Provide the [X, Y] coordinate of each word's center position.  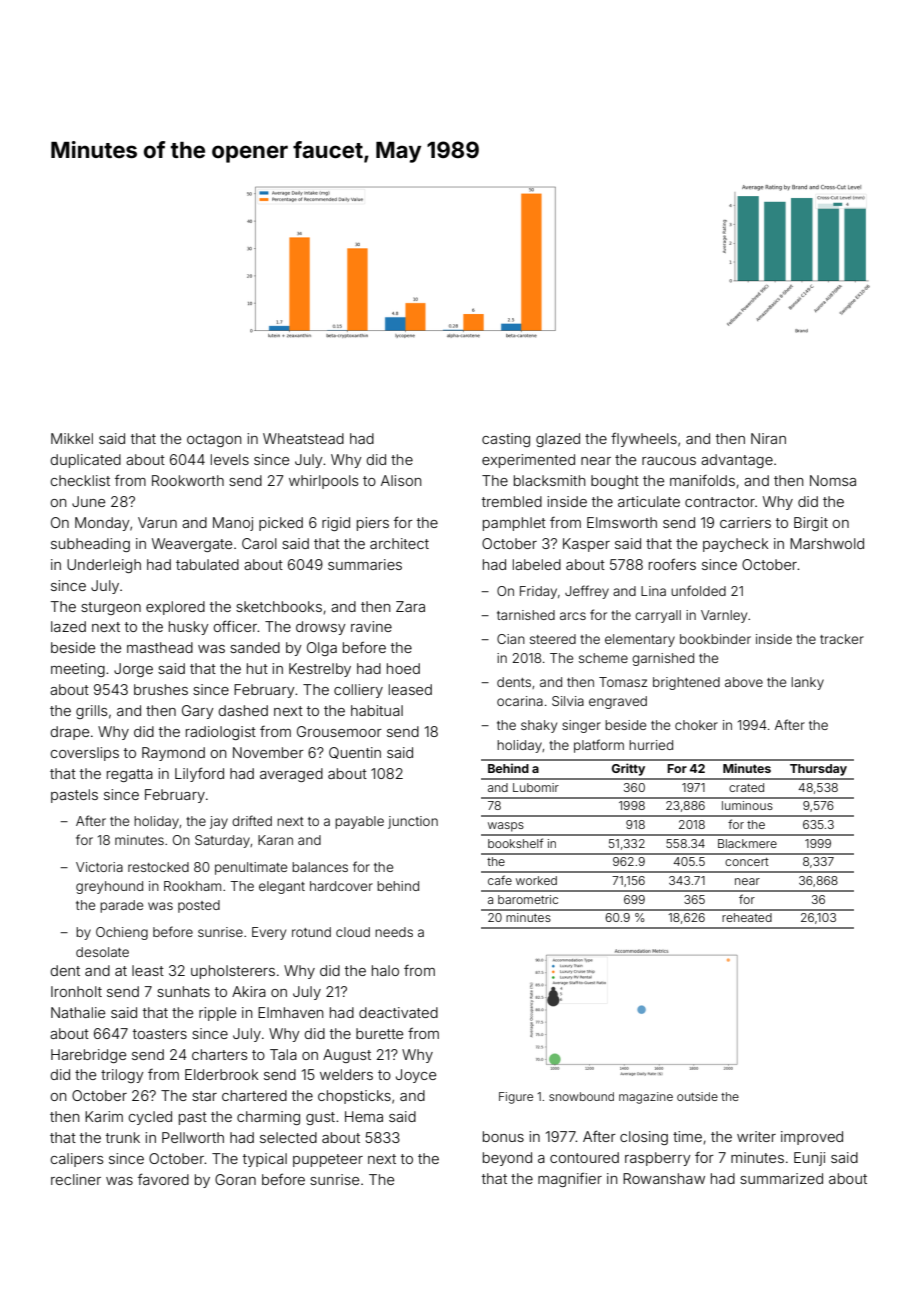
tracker [842, 639]
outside [697, 1096]
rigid [336, 524]
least [148, 970]
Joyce [416, 1076]
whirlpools [323, 482]
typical [265, 1160]
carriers [745, 522]
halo [385, 970]
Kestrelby [320, 670]
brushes [161, 689]
